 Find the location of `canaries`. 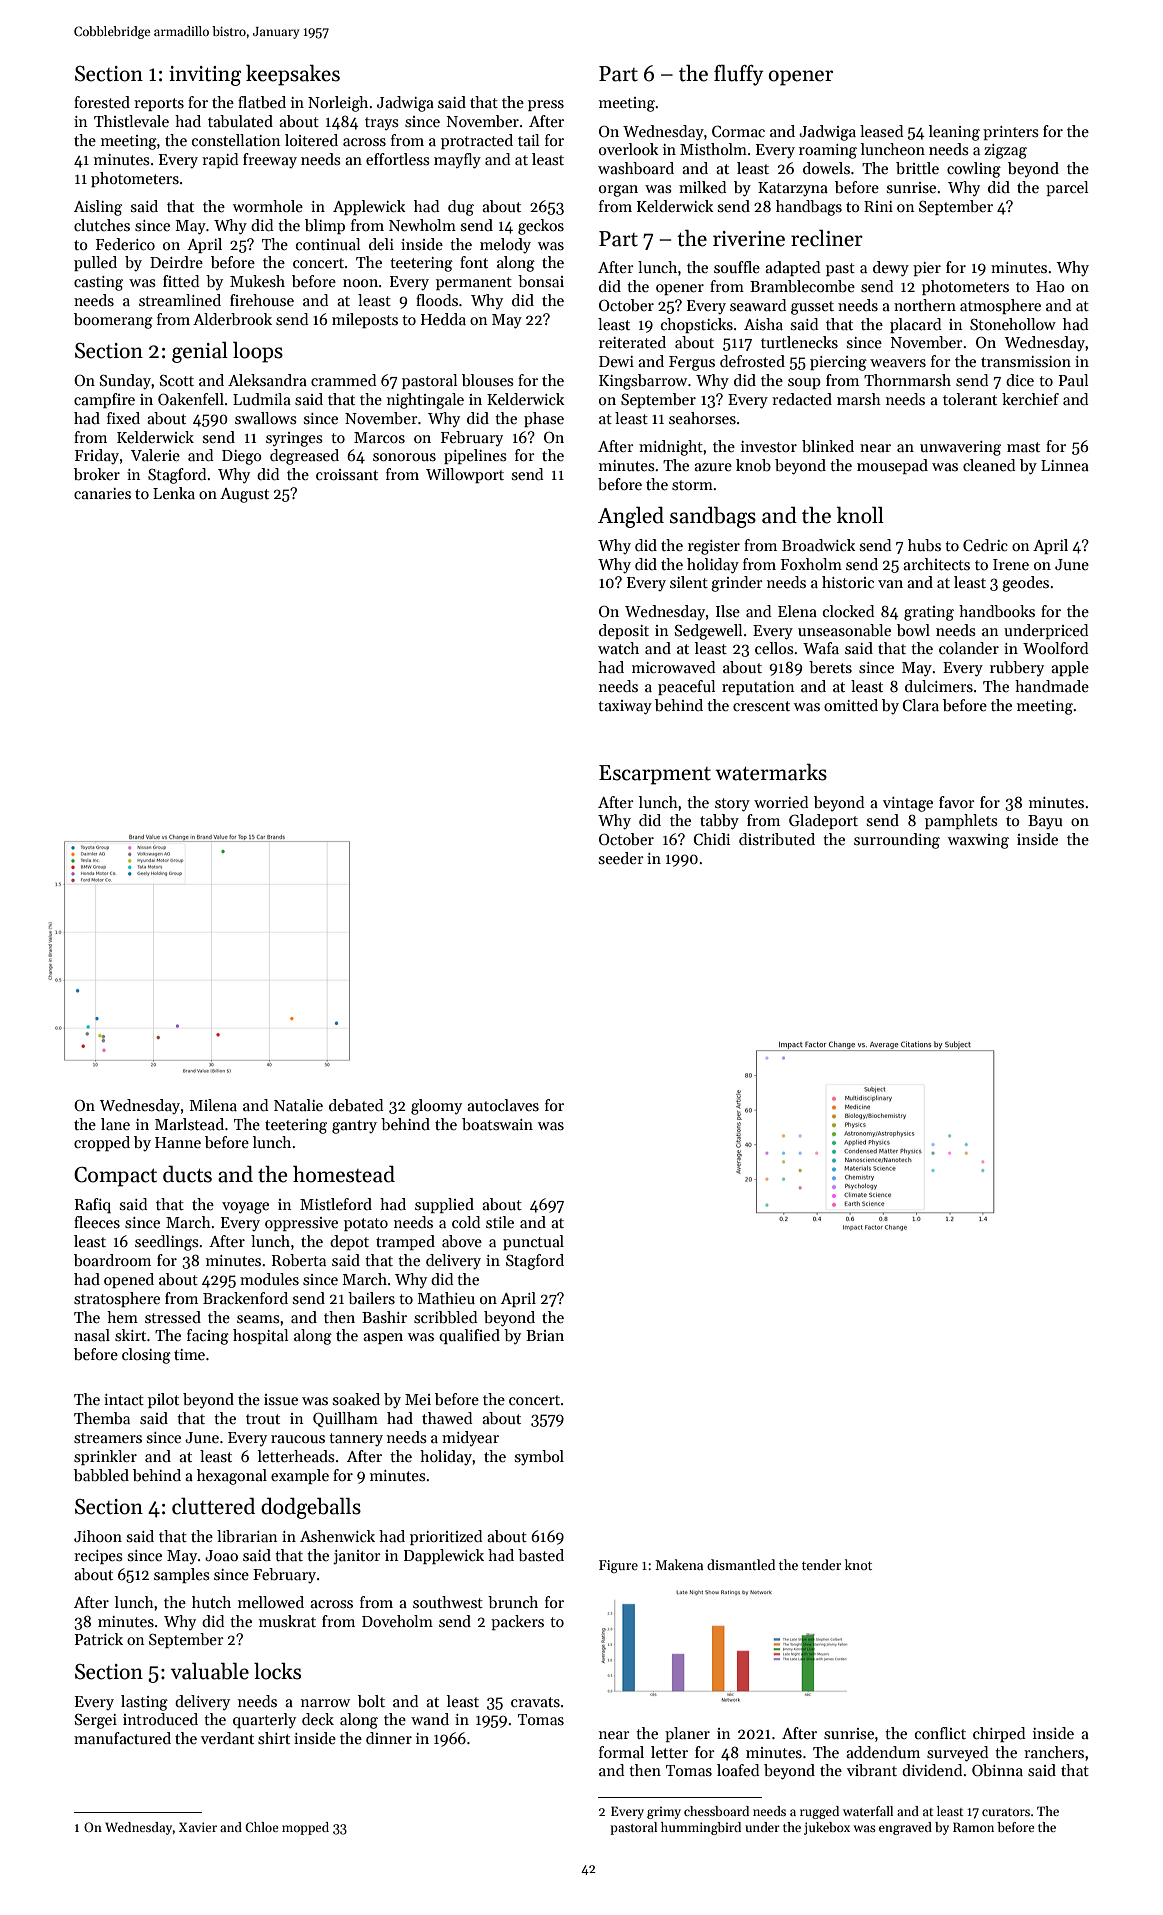

canaries is located at coordinates (102, 493).
